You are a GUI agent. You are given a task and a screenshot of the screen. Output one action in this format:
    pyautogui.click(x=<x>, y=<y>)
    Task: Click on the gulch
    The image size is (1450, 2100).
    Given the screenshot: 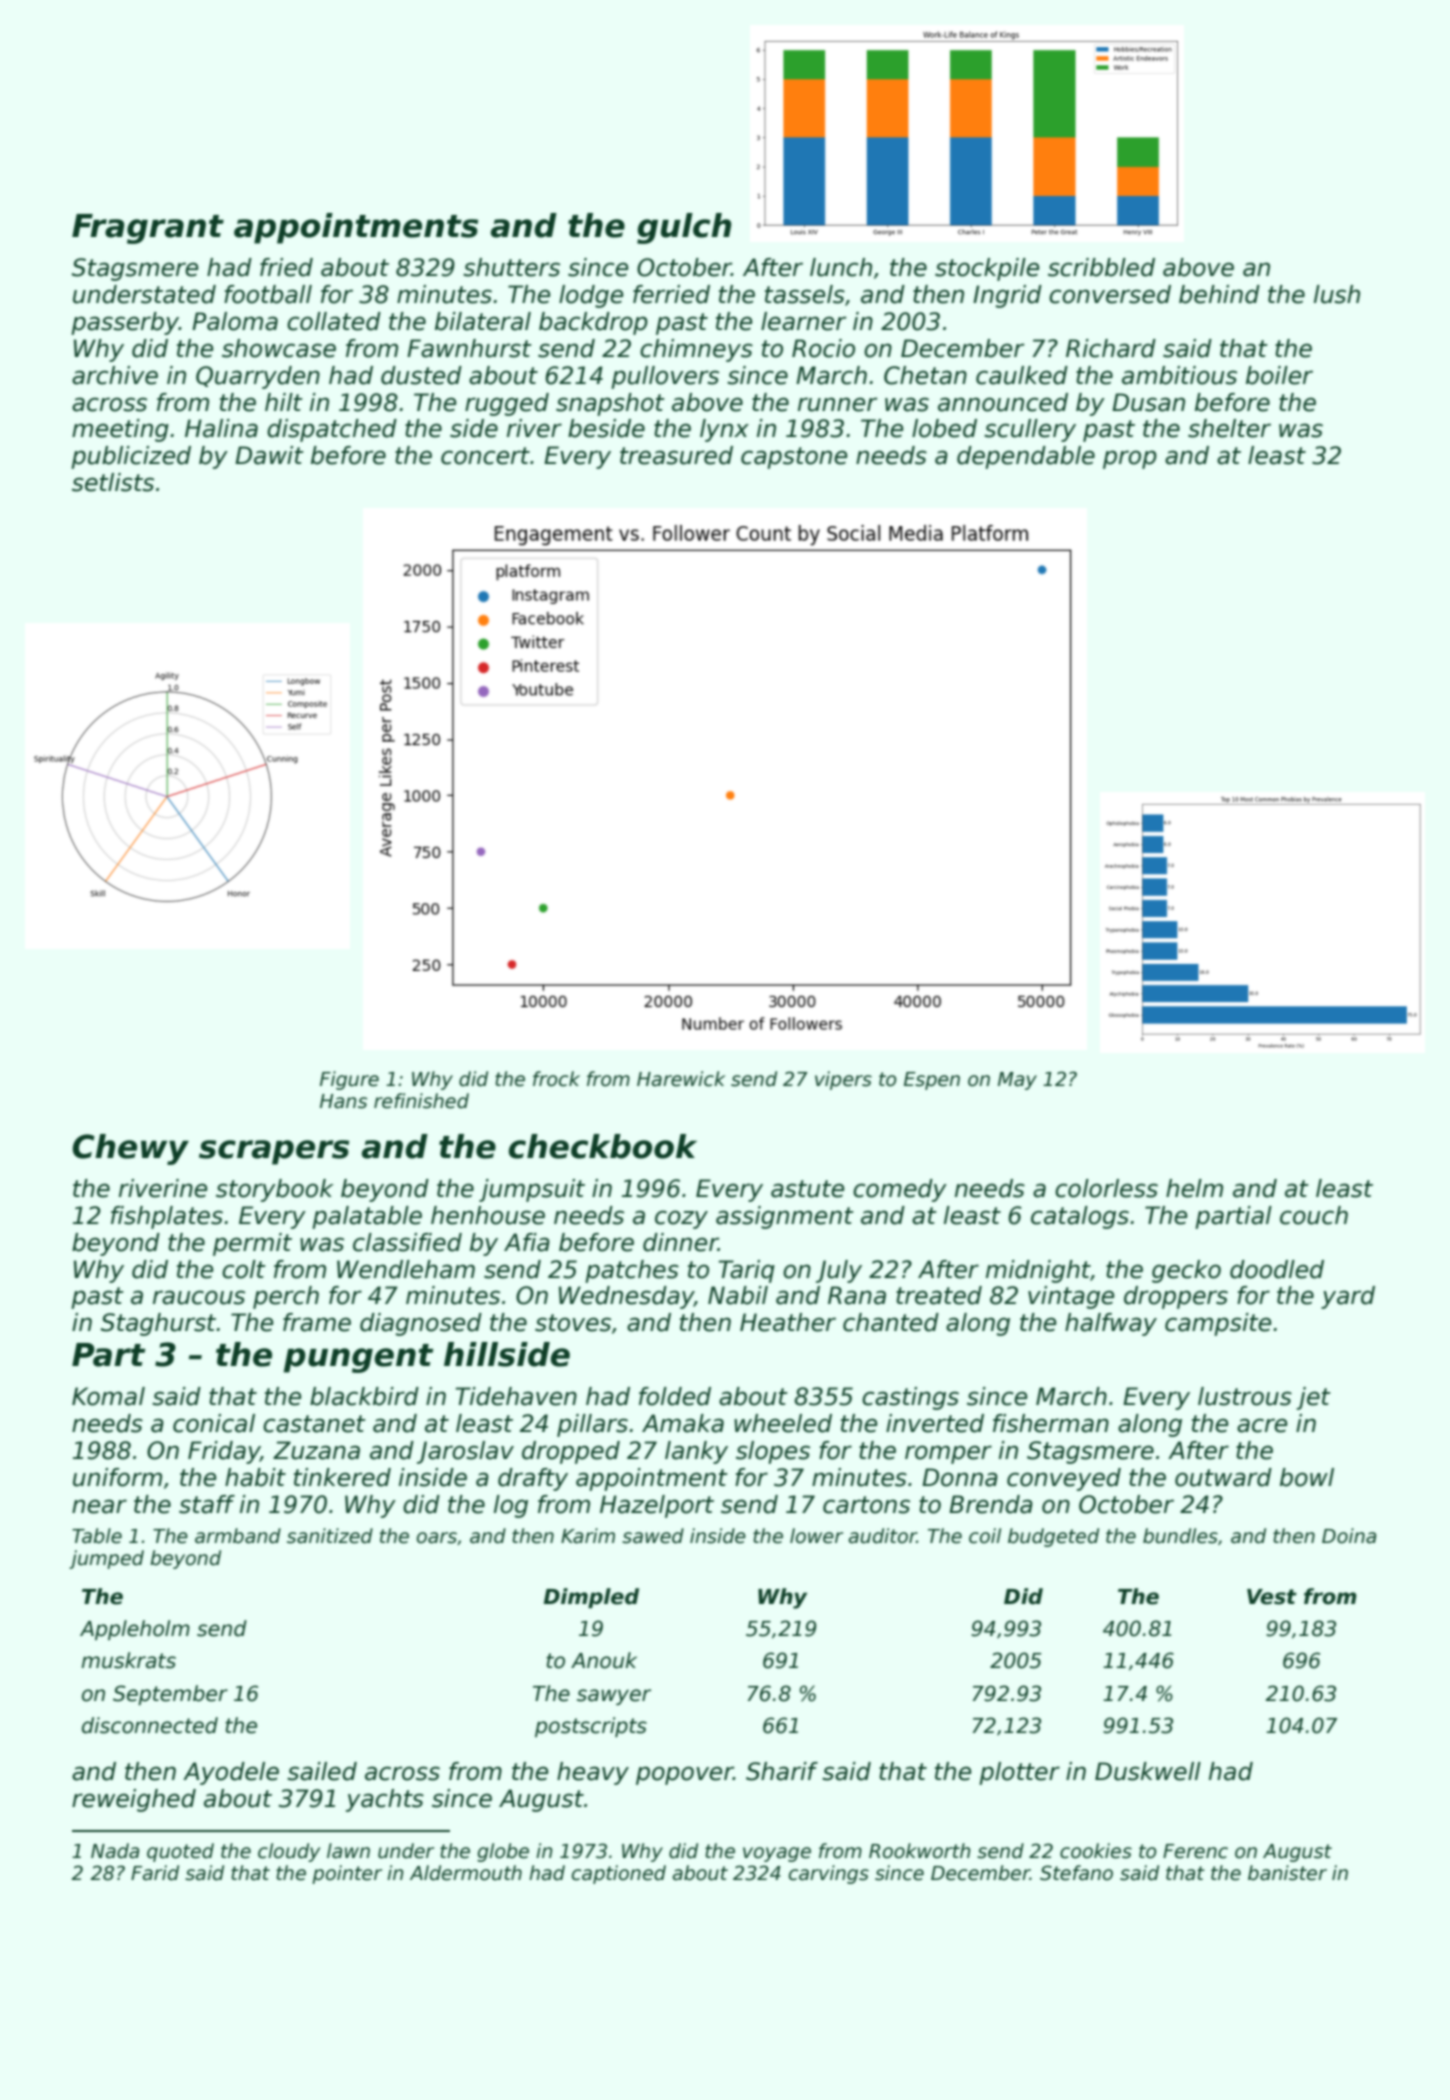 What is the action you would take?
    pyautogui.click(x=684, y=228)
